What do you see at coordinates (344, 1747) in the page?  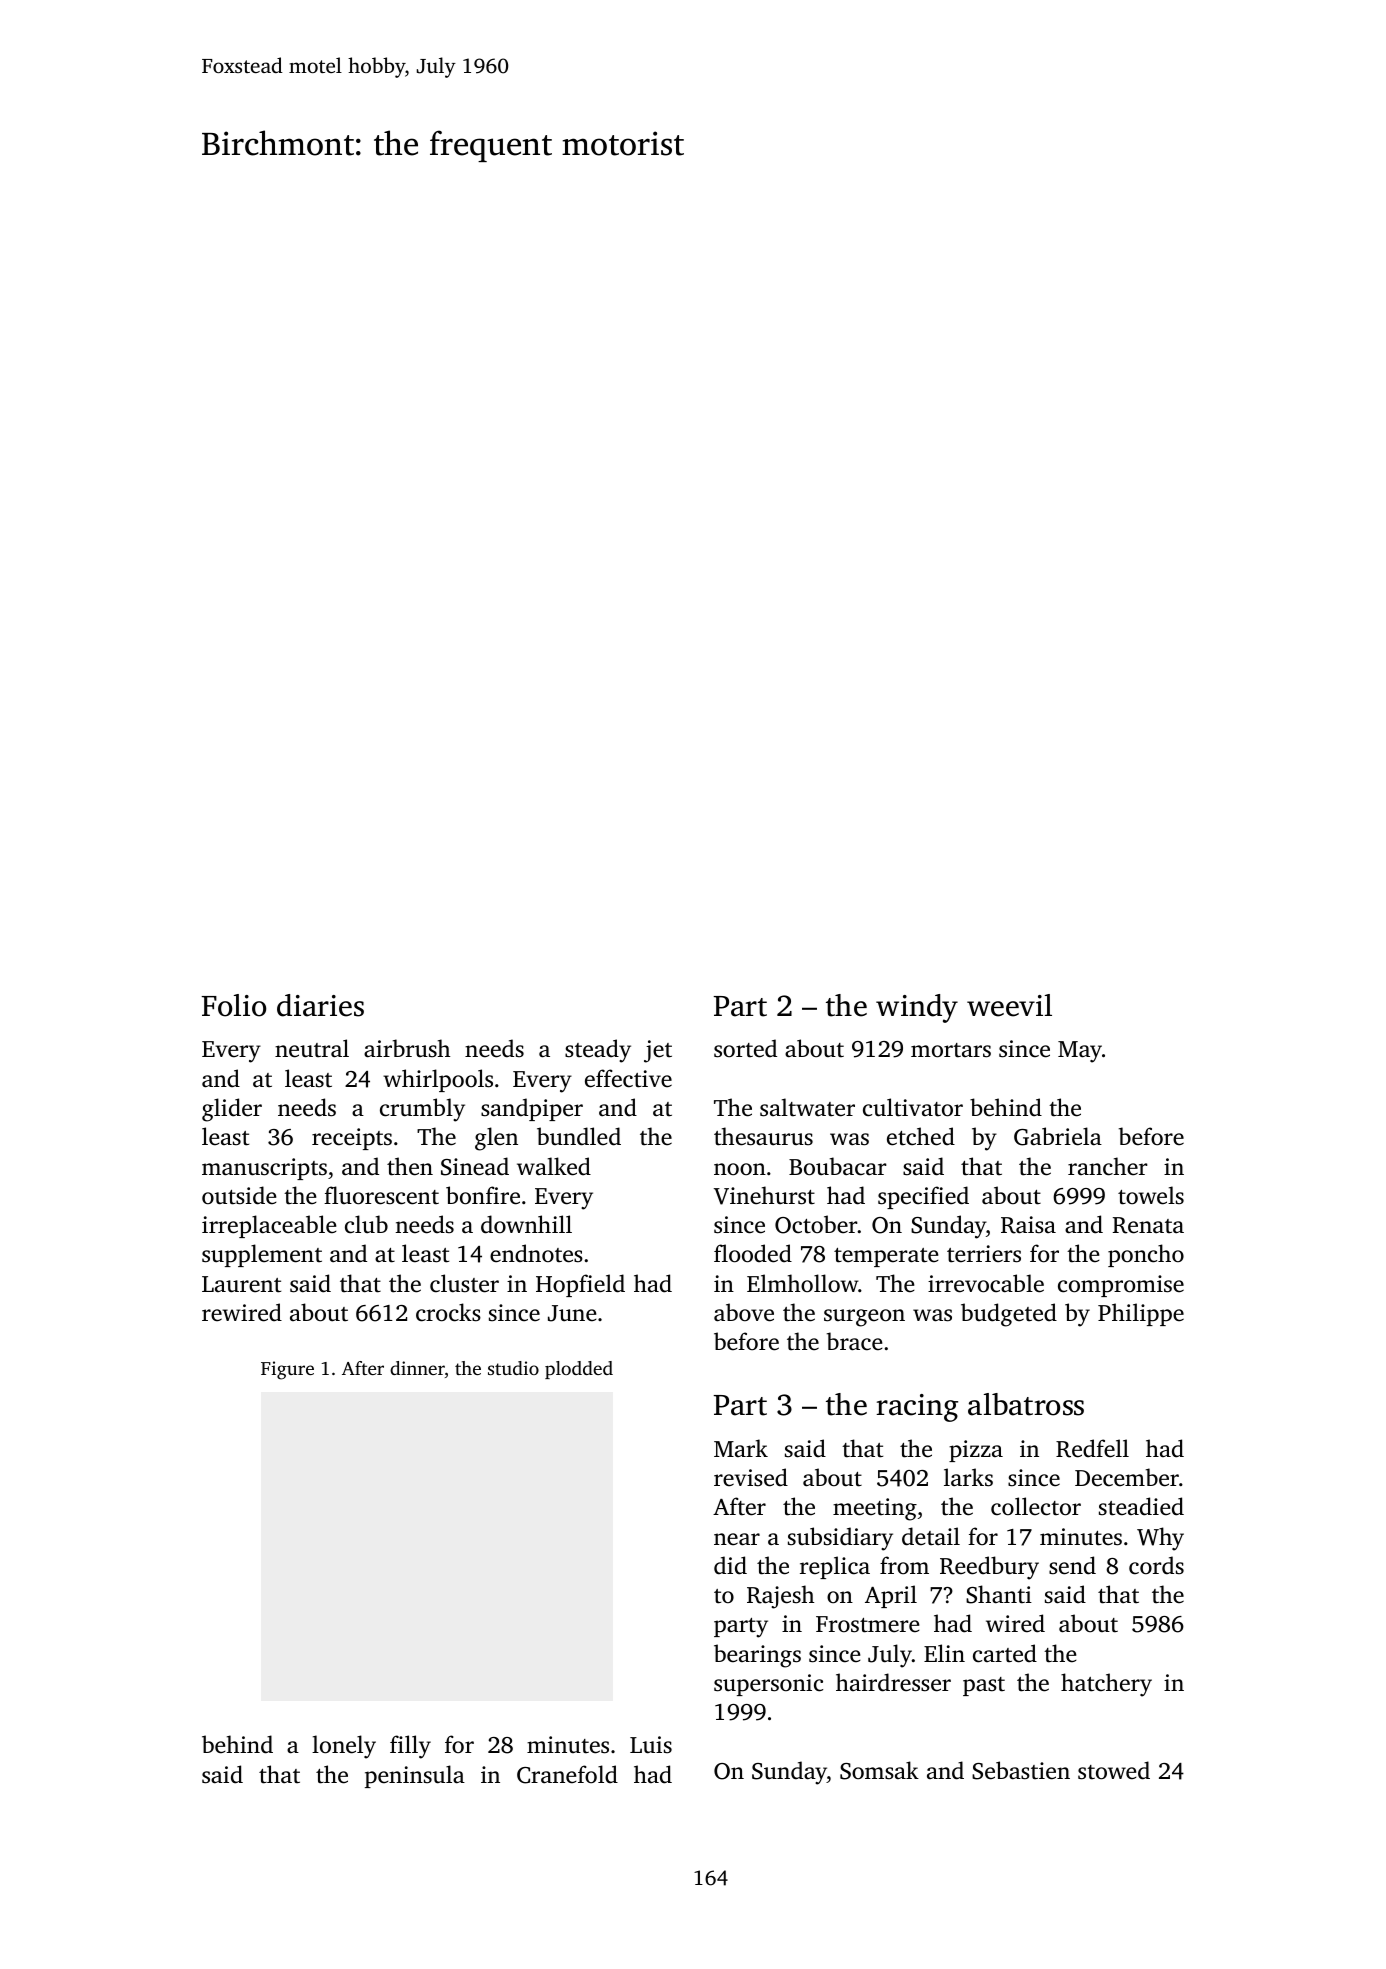 I see `lonely` at bounding box center [344, 1747].
